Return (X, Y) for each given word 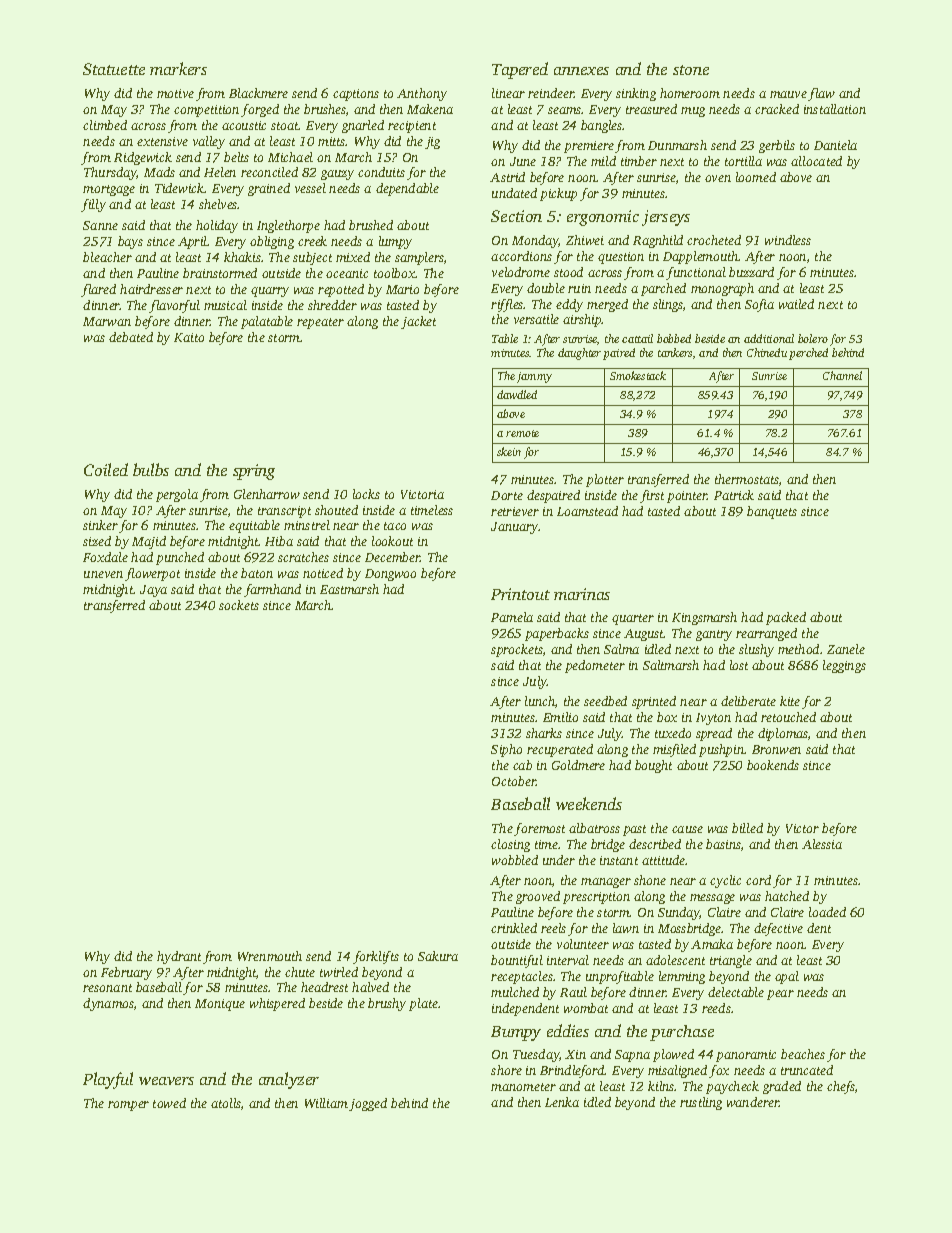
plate (423, 1004)
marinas (582, 594)
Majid (149, 542)
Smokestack (638, 375)
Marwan (107, 321)
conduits (381, 172)
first (652, 496)
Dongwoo (390, 575)
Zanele (846, 649)
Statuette (114, 69)
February (126, 973)
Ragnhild (658, 241)
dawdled (517, 394)
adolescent (675, 960)
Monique (220, 1005)
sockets (239, 605)
